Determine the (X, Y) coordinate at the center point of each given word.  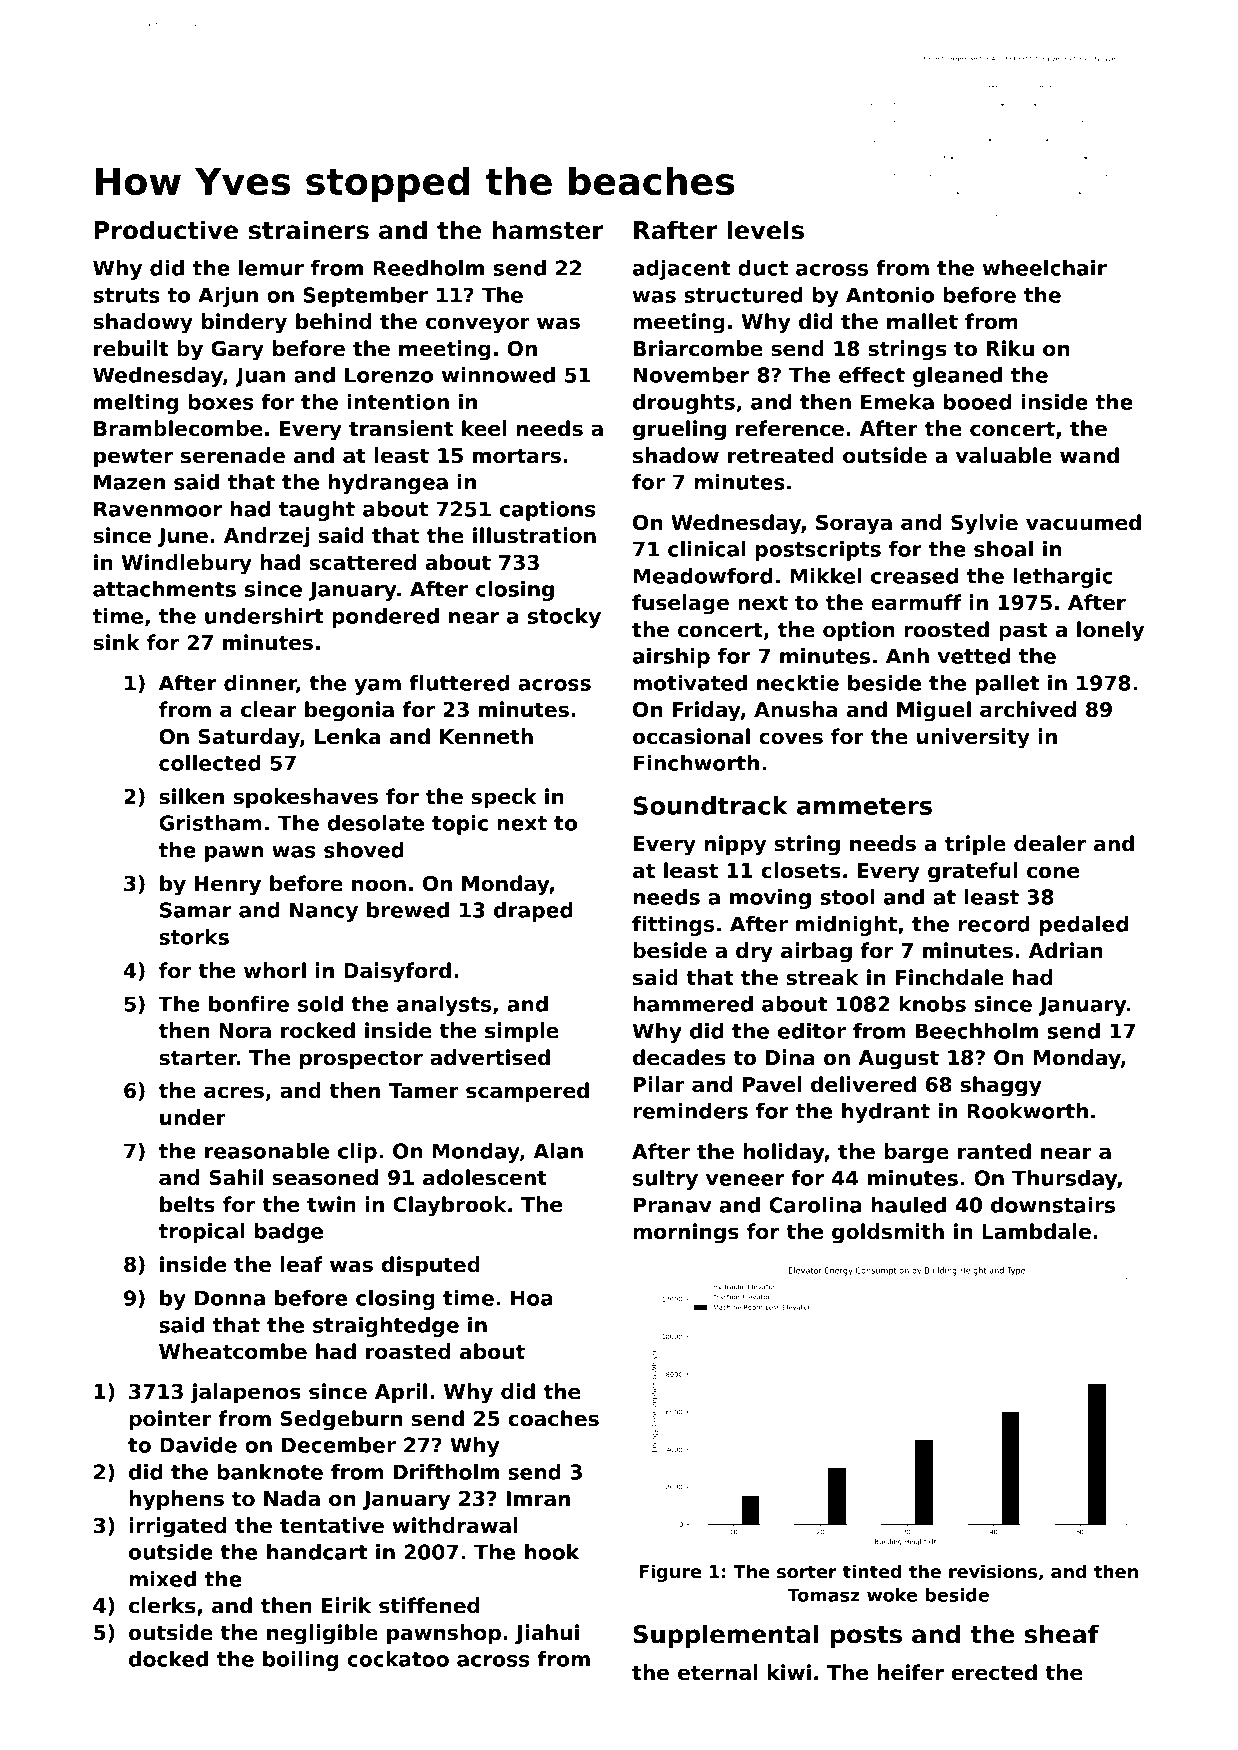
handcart (317, 1552)
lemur (271, 268)
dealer (1050, 843)
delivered (863, 1084)
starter (198, 1058)
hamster (547, 230)
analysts (444, 1006)
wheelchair (1045, 268)
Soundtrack (710, 805)
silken (191, 796)
